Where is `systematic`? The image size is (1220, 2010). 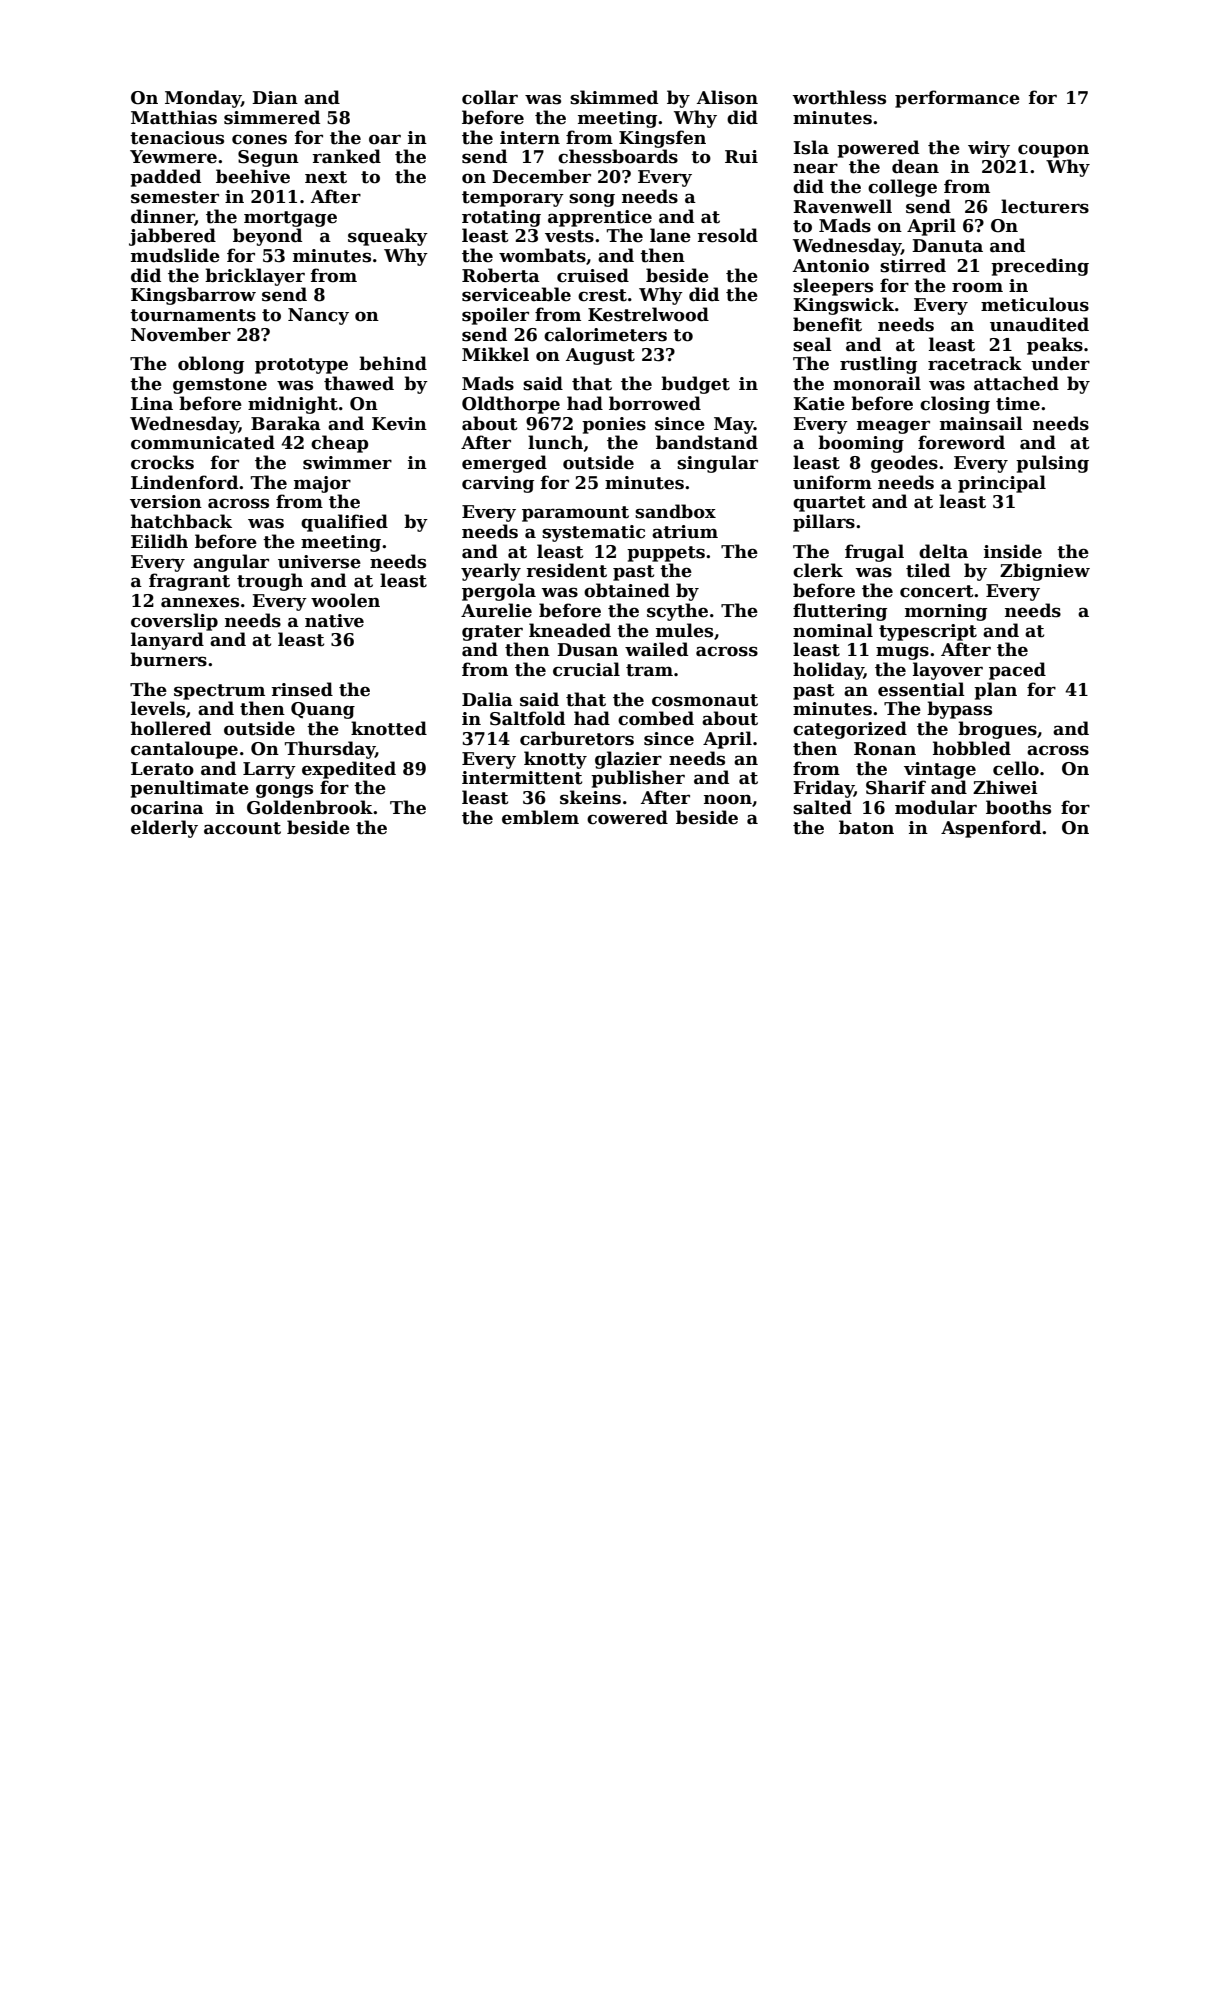 systematic is located at coordinates (593, 533).
